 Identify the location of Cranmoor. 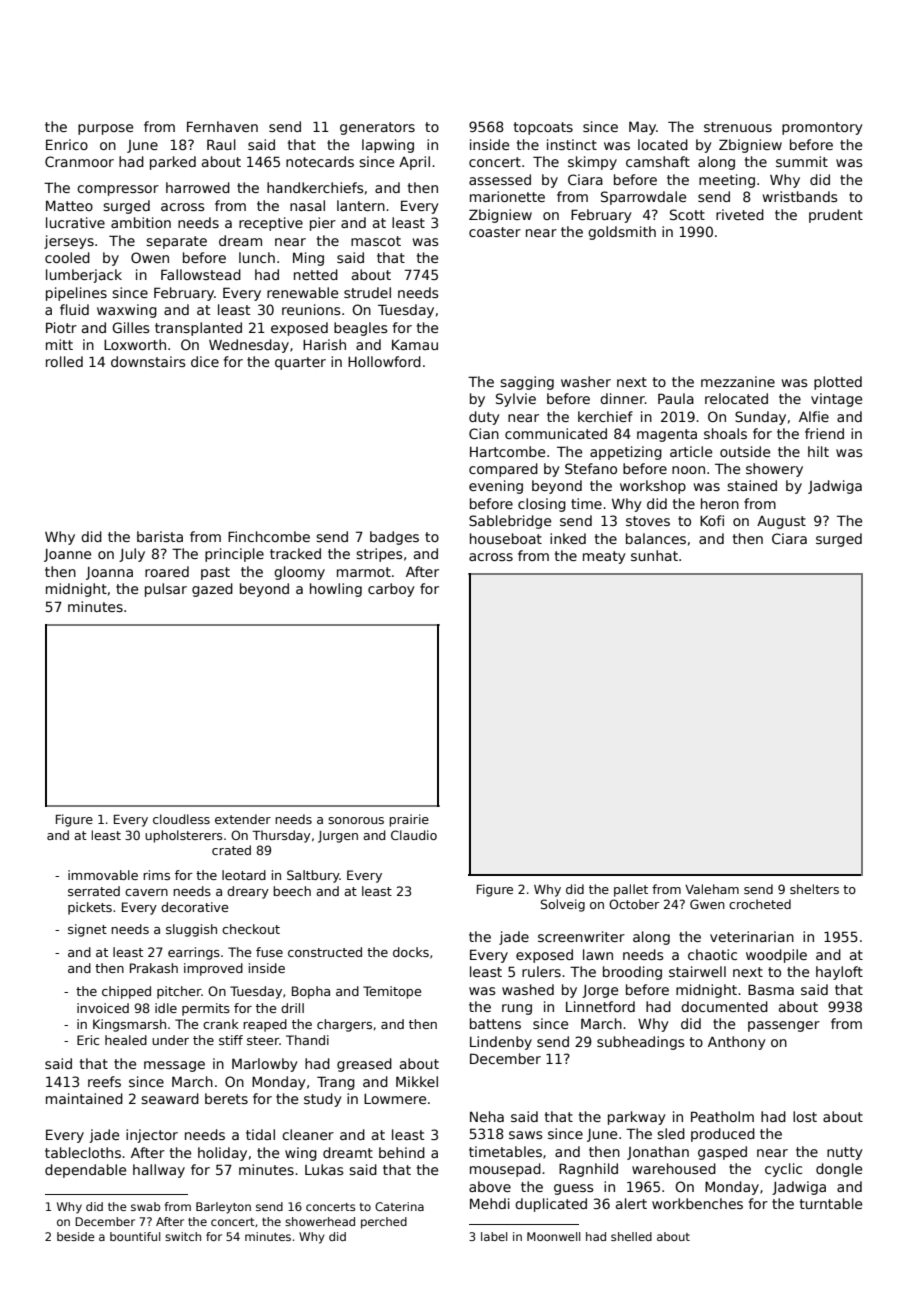
(79, 161).
